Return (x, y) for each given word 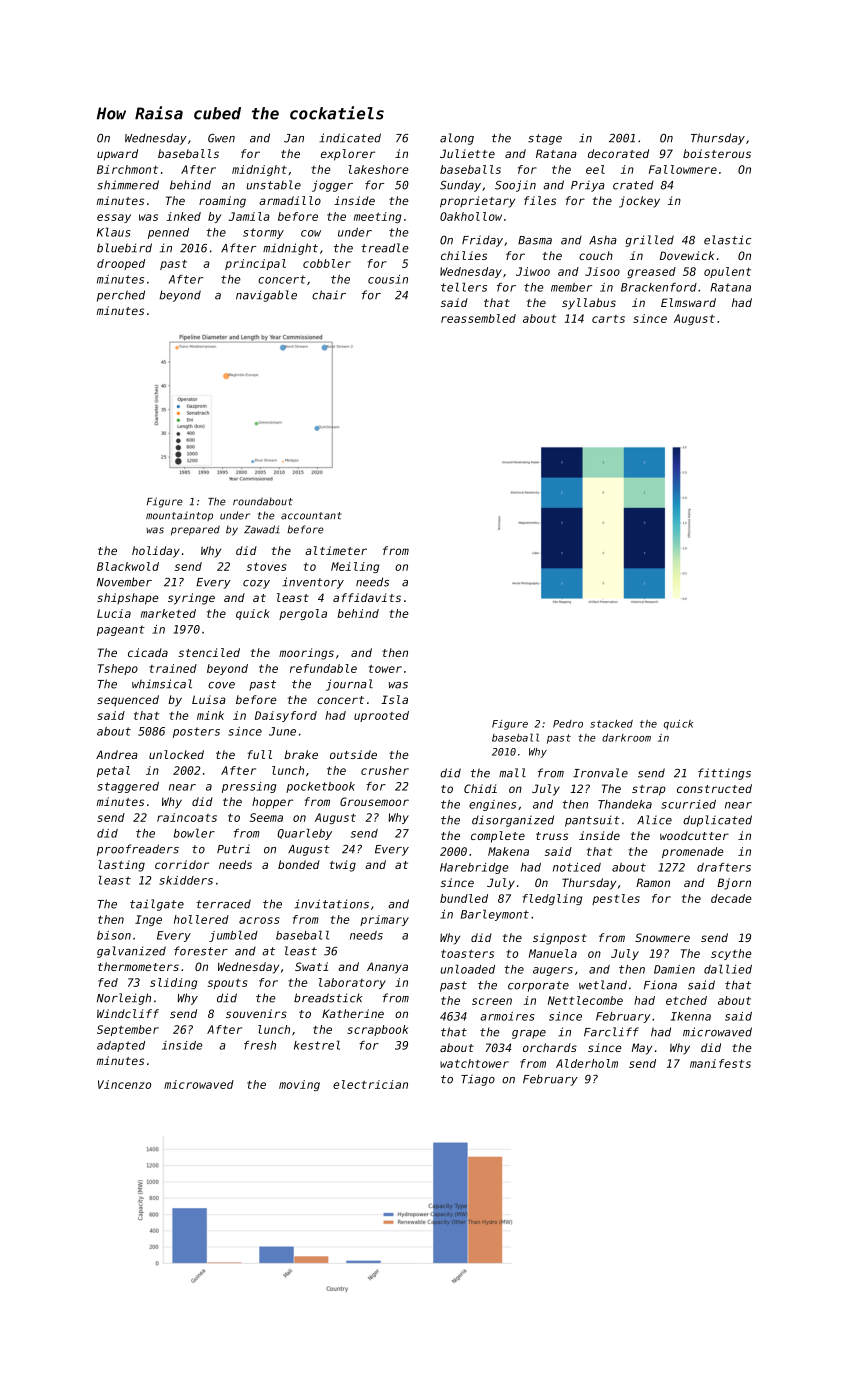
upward (117, 155)
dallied (728, 969)
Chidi (480, 788)
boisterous (717, 153)
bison (114, 935)
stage (545, 139)
